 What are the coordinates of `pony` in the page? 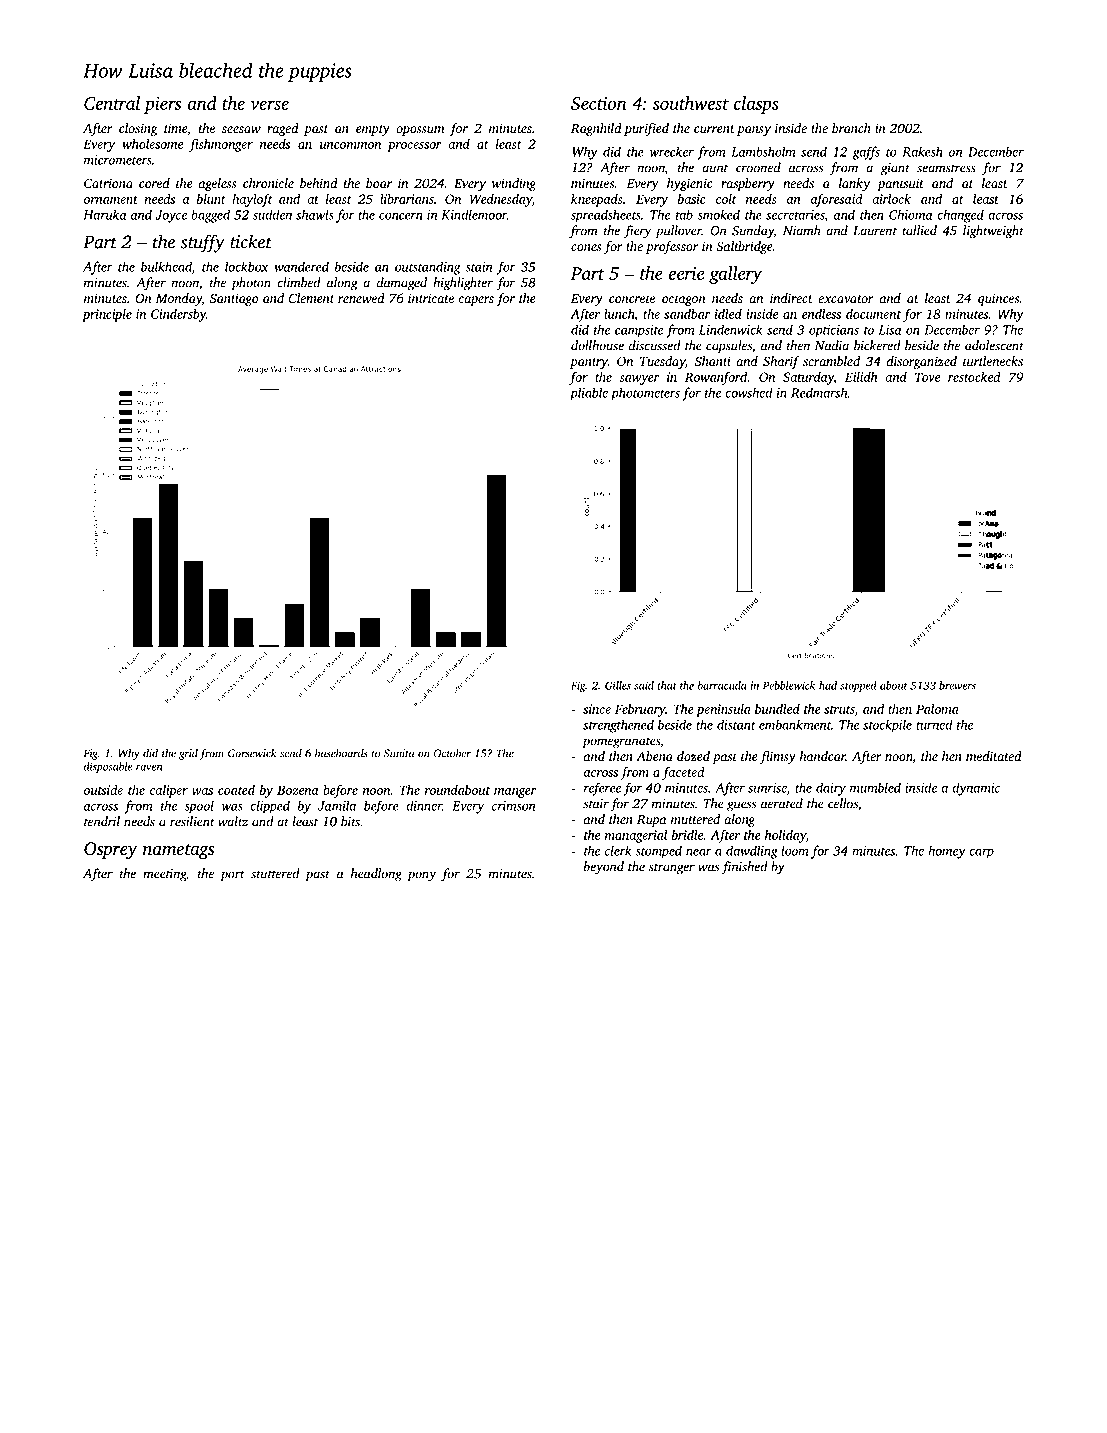 It's located at (421, 876).
